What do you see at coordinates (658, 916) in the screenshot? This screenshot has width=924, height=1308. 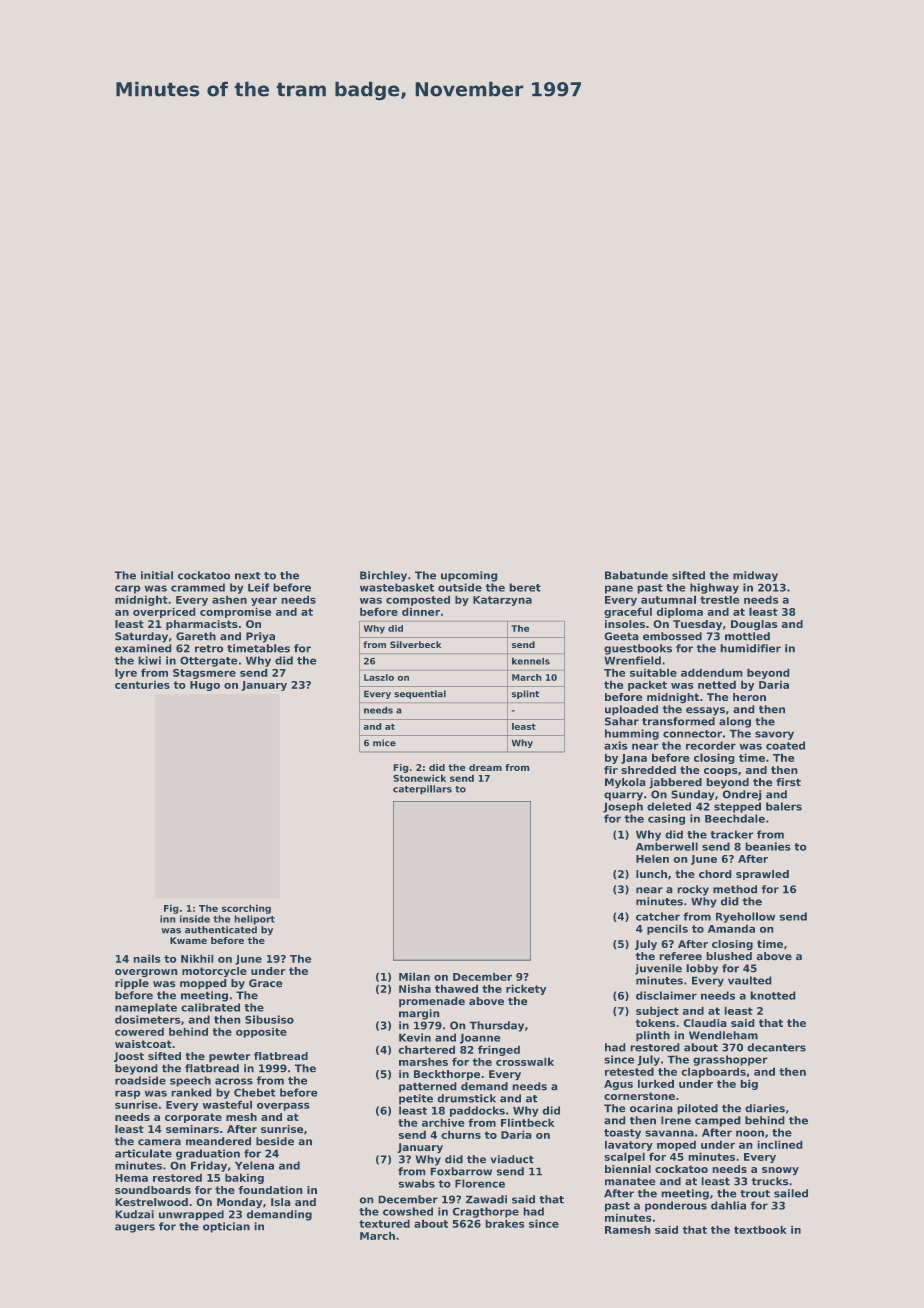 I see `catcher` at bounding box center [658, 916].
